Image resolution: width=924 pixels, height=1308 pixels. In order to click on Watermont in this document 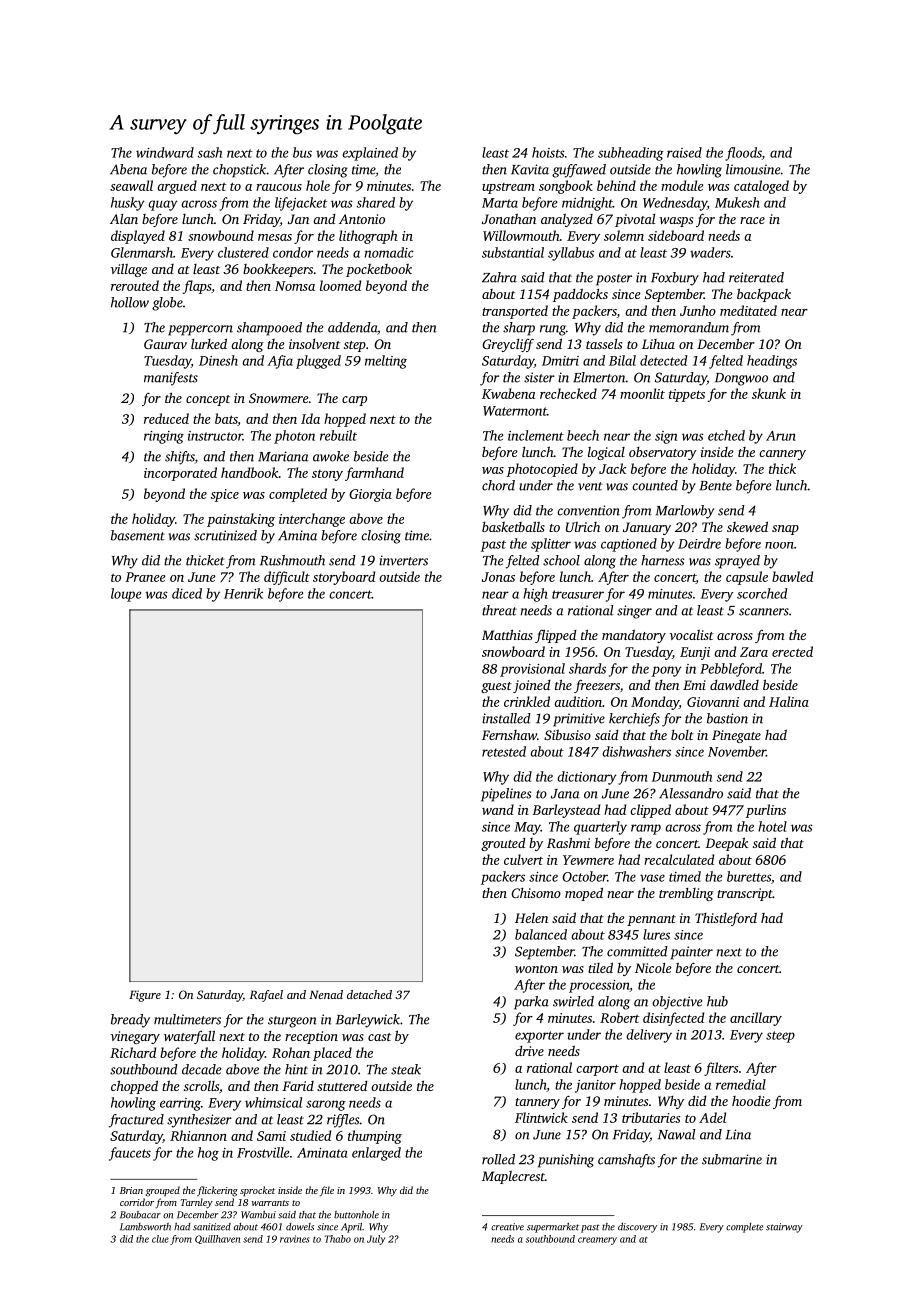, I will do `click(515, 411)`.
